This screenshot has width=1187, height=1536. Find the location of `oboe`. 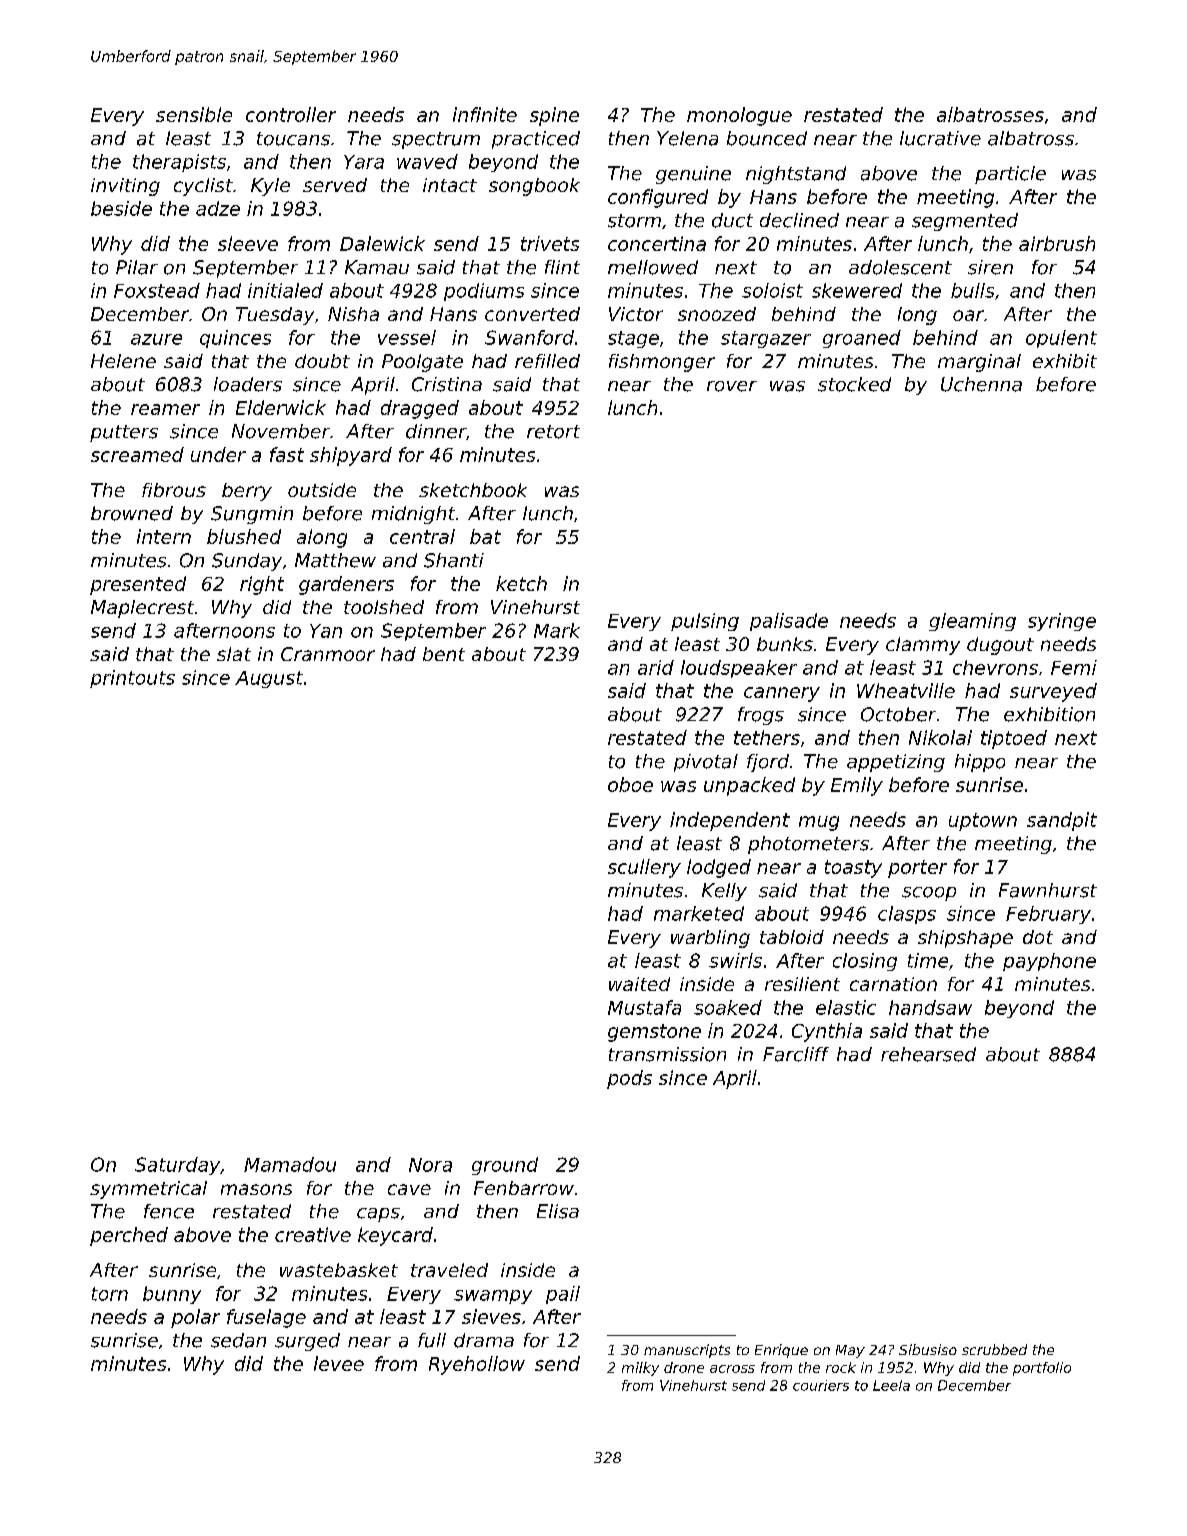

oboe is located at coordinates (630, 784).
